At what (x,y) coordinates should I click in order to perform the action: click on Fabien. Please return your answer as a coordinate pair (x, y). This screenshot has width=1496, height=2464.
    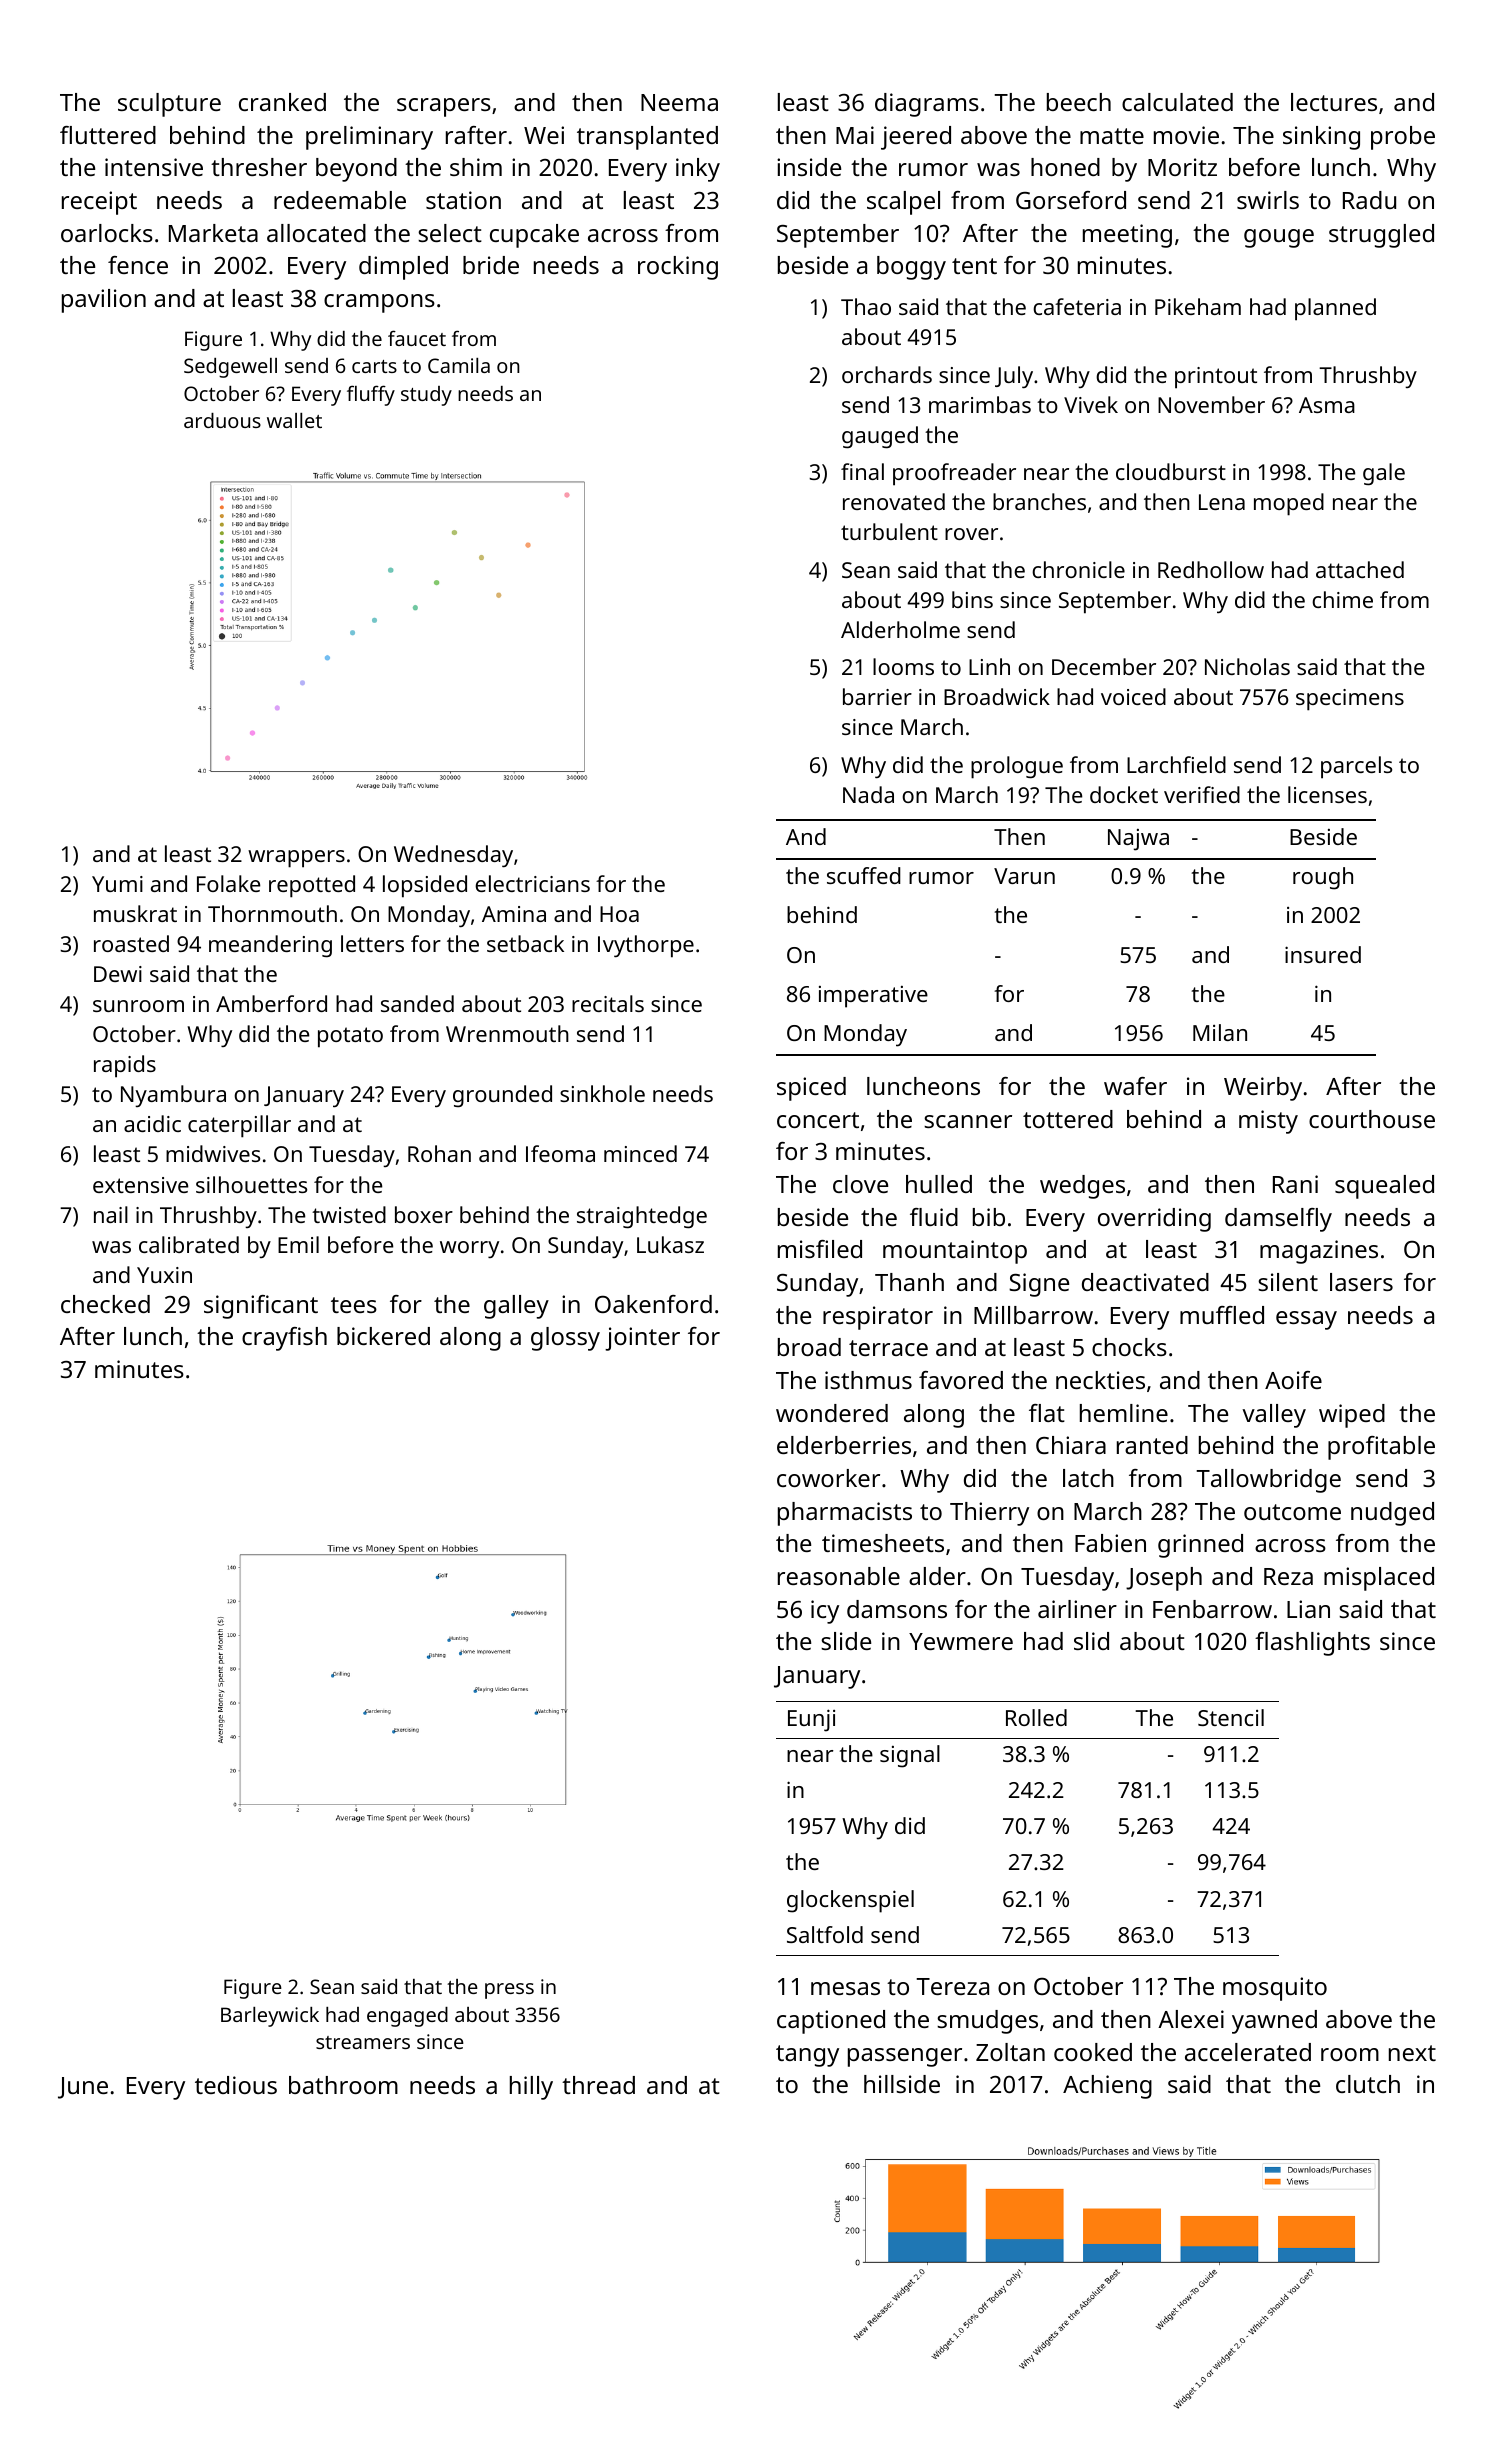
    Looking at the image, I should click on (1110, 1543).
